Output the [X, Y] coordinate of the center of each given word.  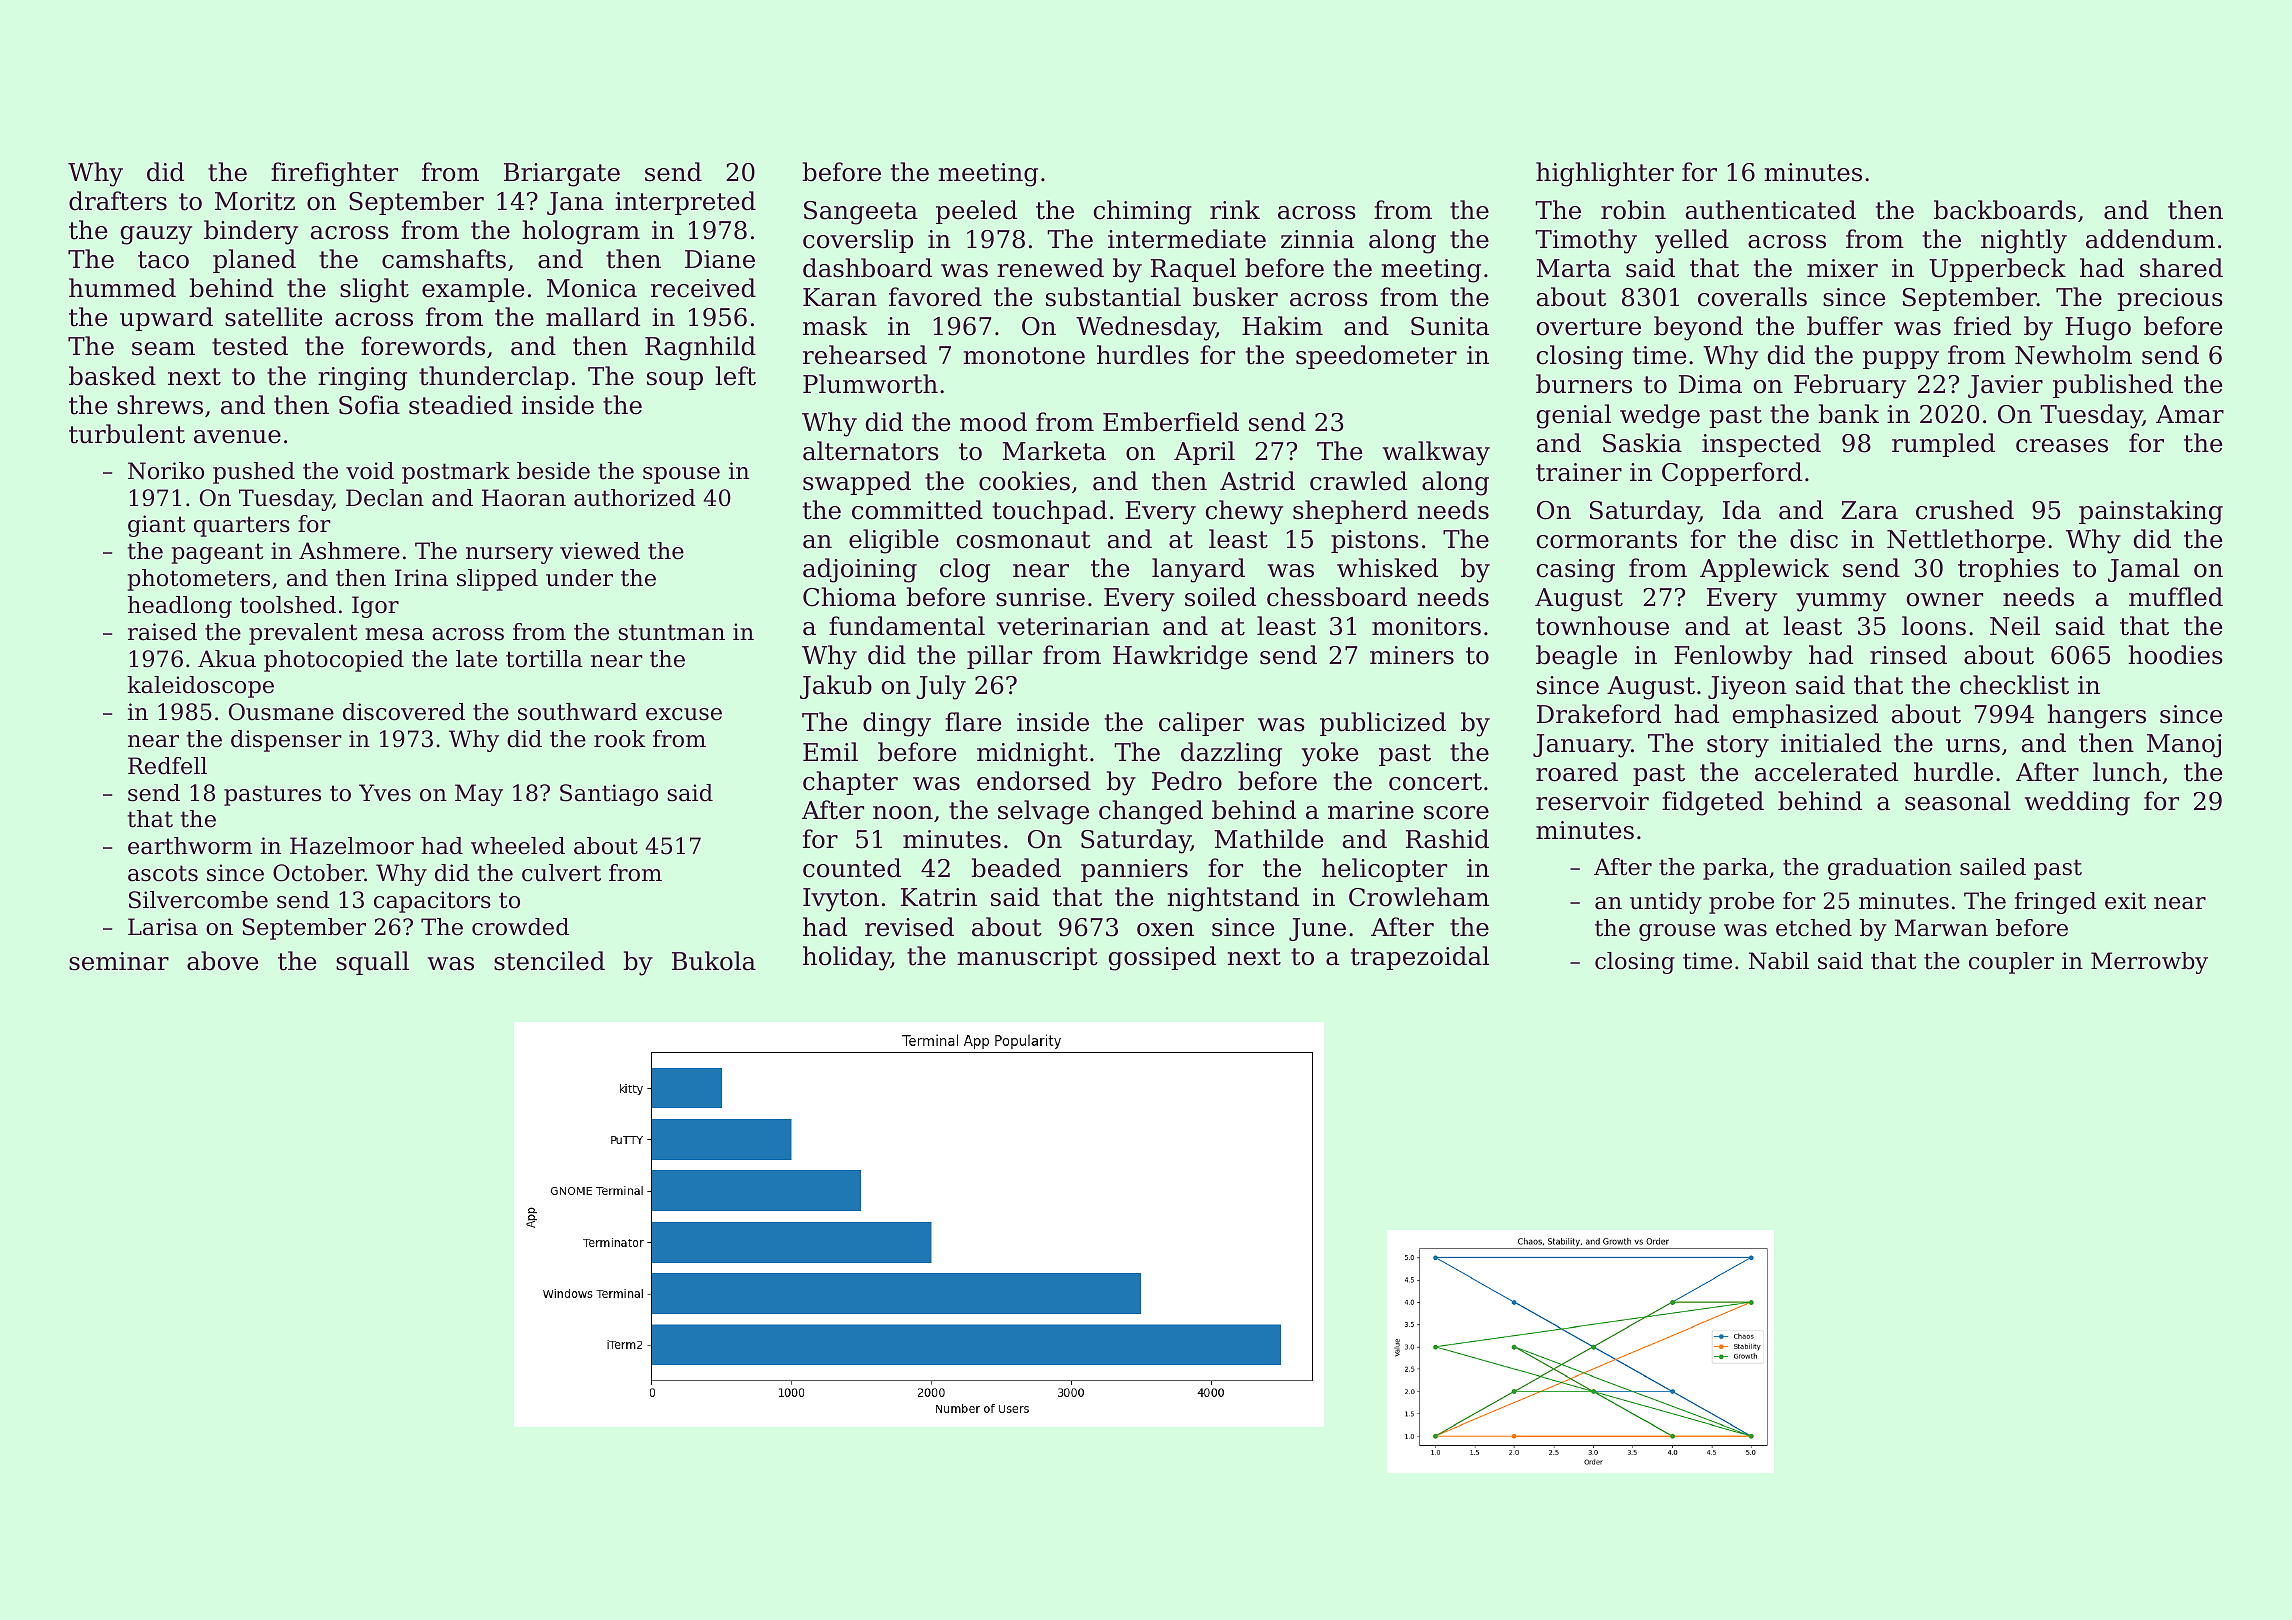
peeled [976, 212]
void [370, 471]
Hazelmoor [352, 846]
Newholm [2073, 355]
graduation [1890, 869]
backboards [2005, 210]
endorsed [1034, 781]
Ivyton [841, 900]
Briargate [562, 175]
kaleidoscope [200, 687]
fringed [2056, 903]
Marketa [1054, 451]
